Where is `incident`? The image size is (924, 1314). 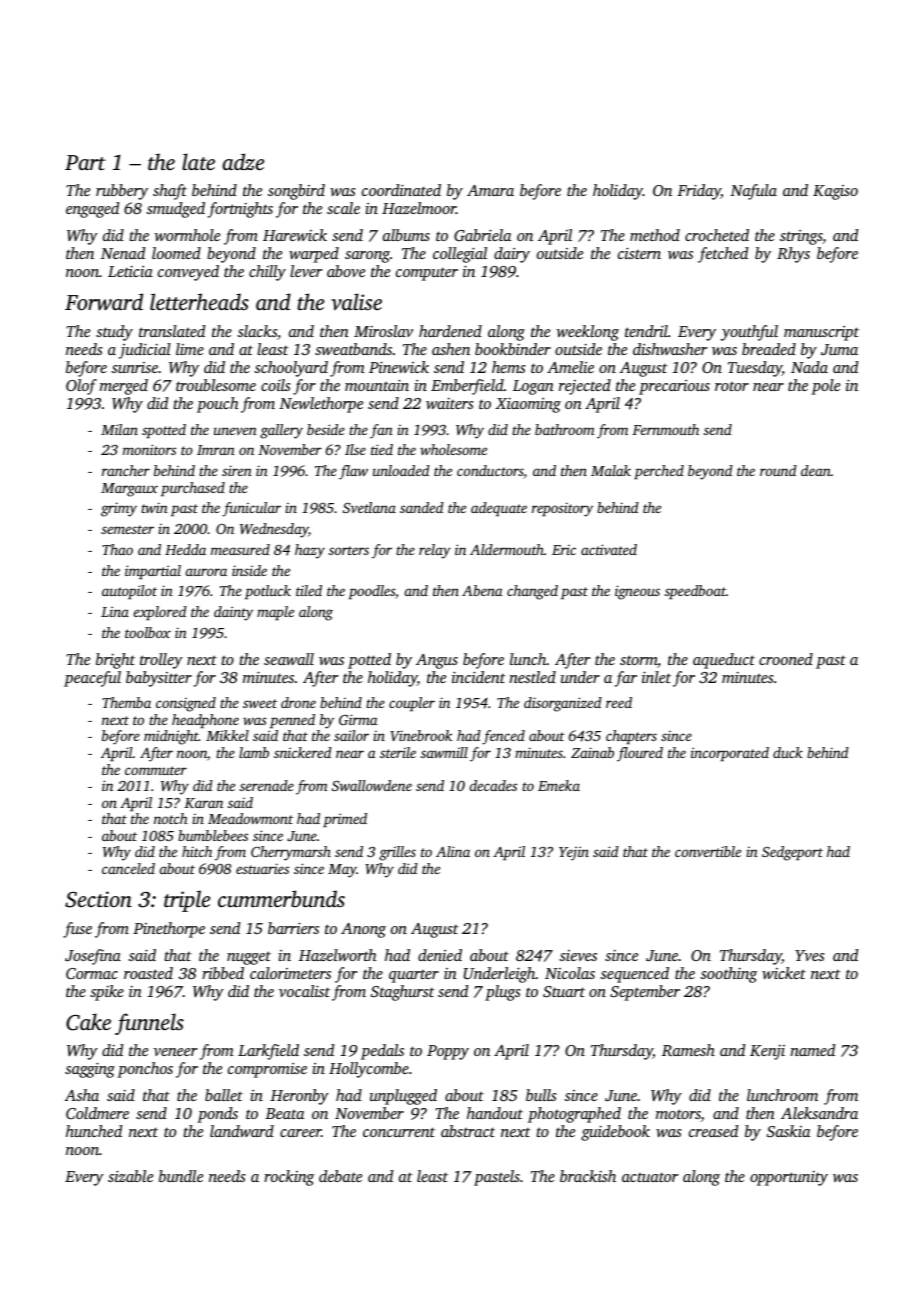 incident is located at coordinates (478, 677).
